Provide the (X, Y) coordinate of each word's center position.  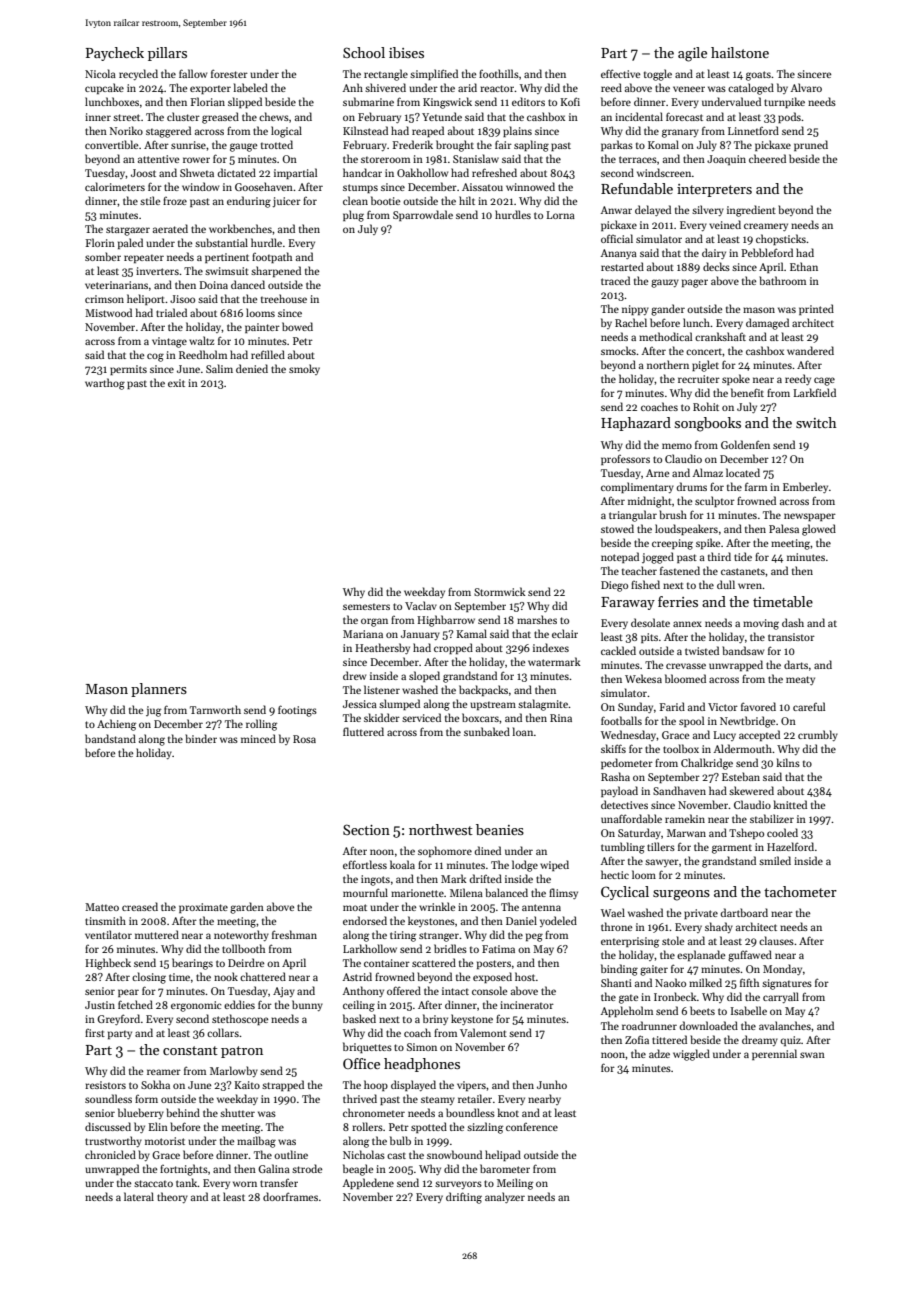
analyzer (505, 1197)
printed (816, 309)
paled (130, 243)
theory (172, 1197)
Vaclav (421, 605)
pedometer (627, 763)
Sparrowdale (423, 215)
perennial (774, 1054)
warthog (105, 384)
